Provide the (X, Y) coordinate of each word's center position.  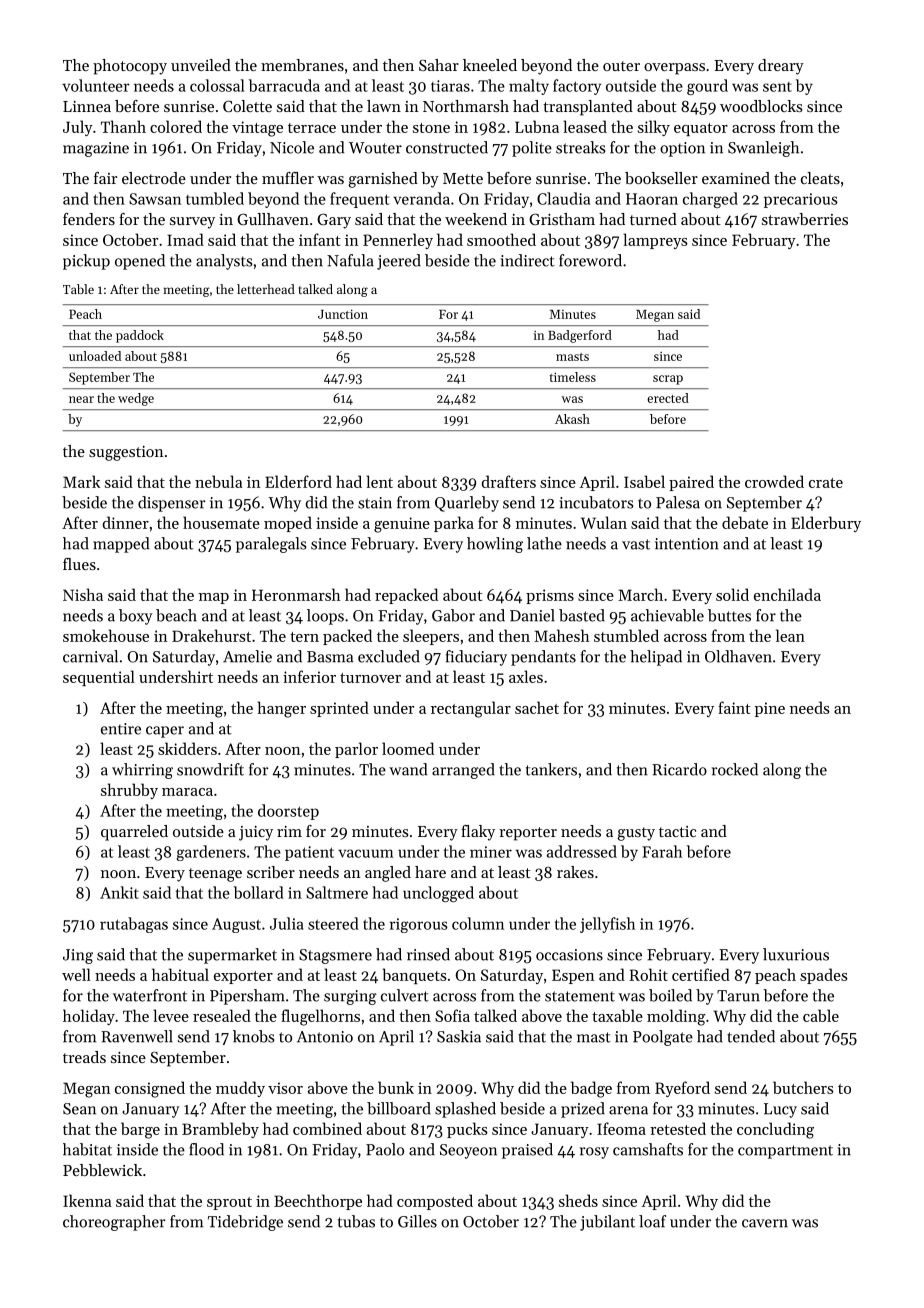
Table (78, 289)
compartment (785, 1152)
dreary (781, 67)
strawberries (805, 219)
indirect (527, 260)
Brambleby (220, 1130)
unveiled (201, 65)
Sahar (439, 65)
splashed (465, 1110)
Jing (78, 956)
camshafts (648, 1149)
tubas (356, 1221)
